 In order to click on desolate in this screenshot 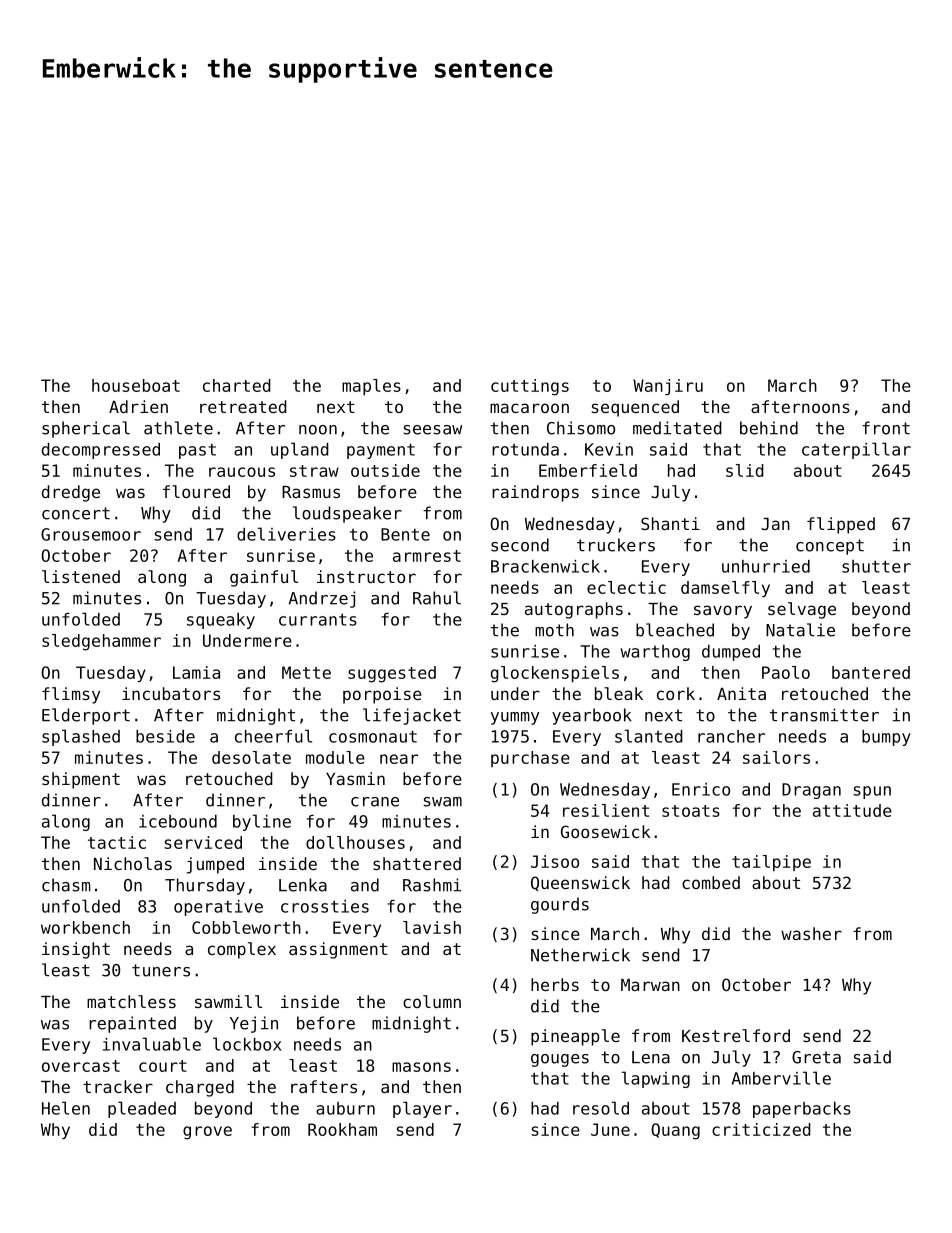, I will do `click(251, 757)`.
